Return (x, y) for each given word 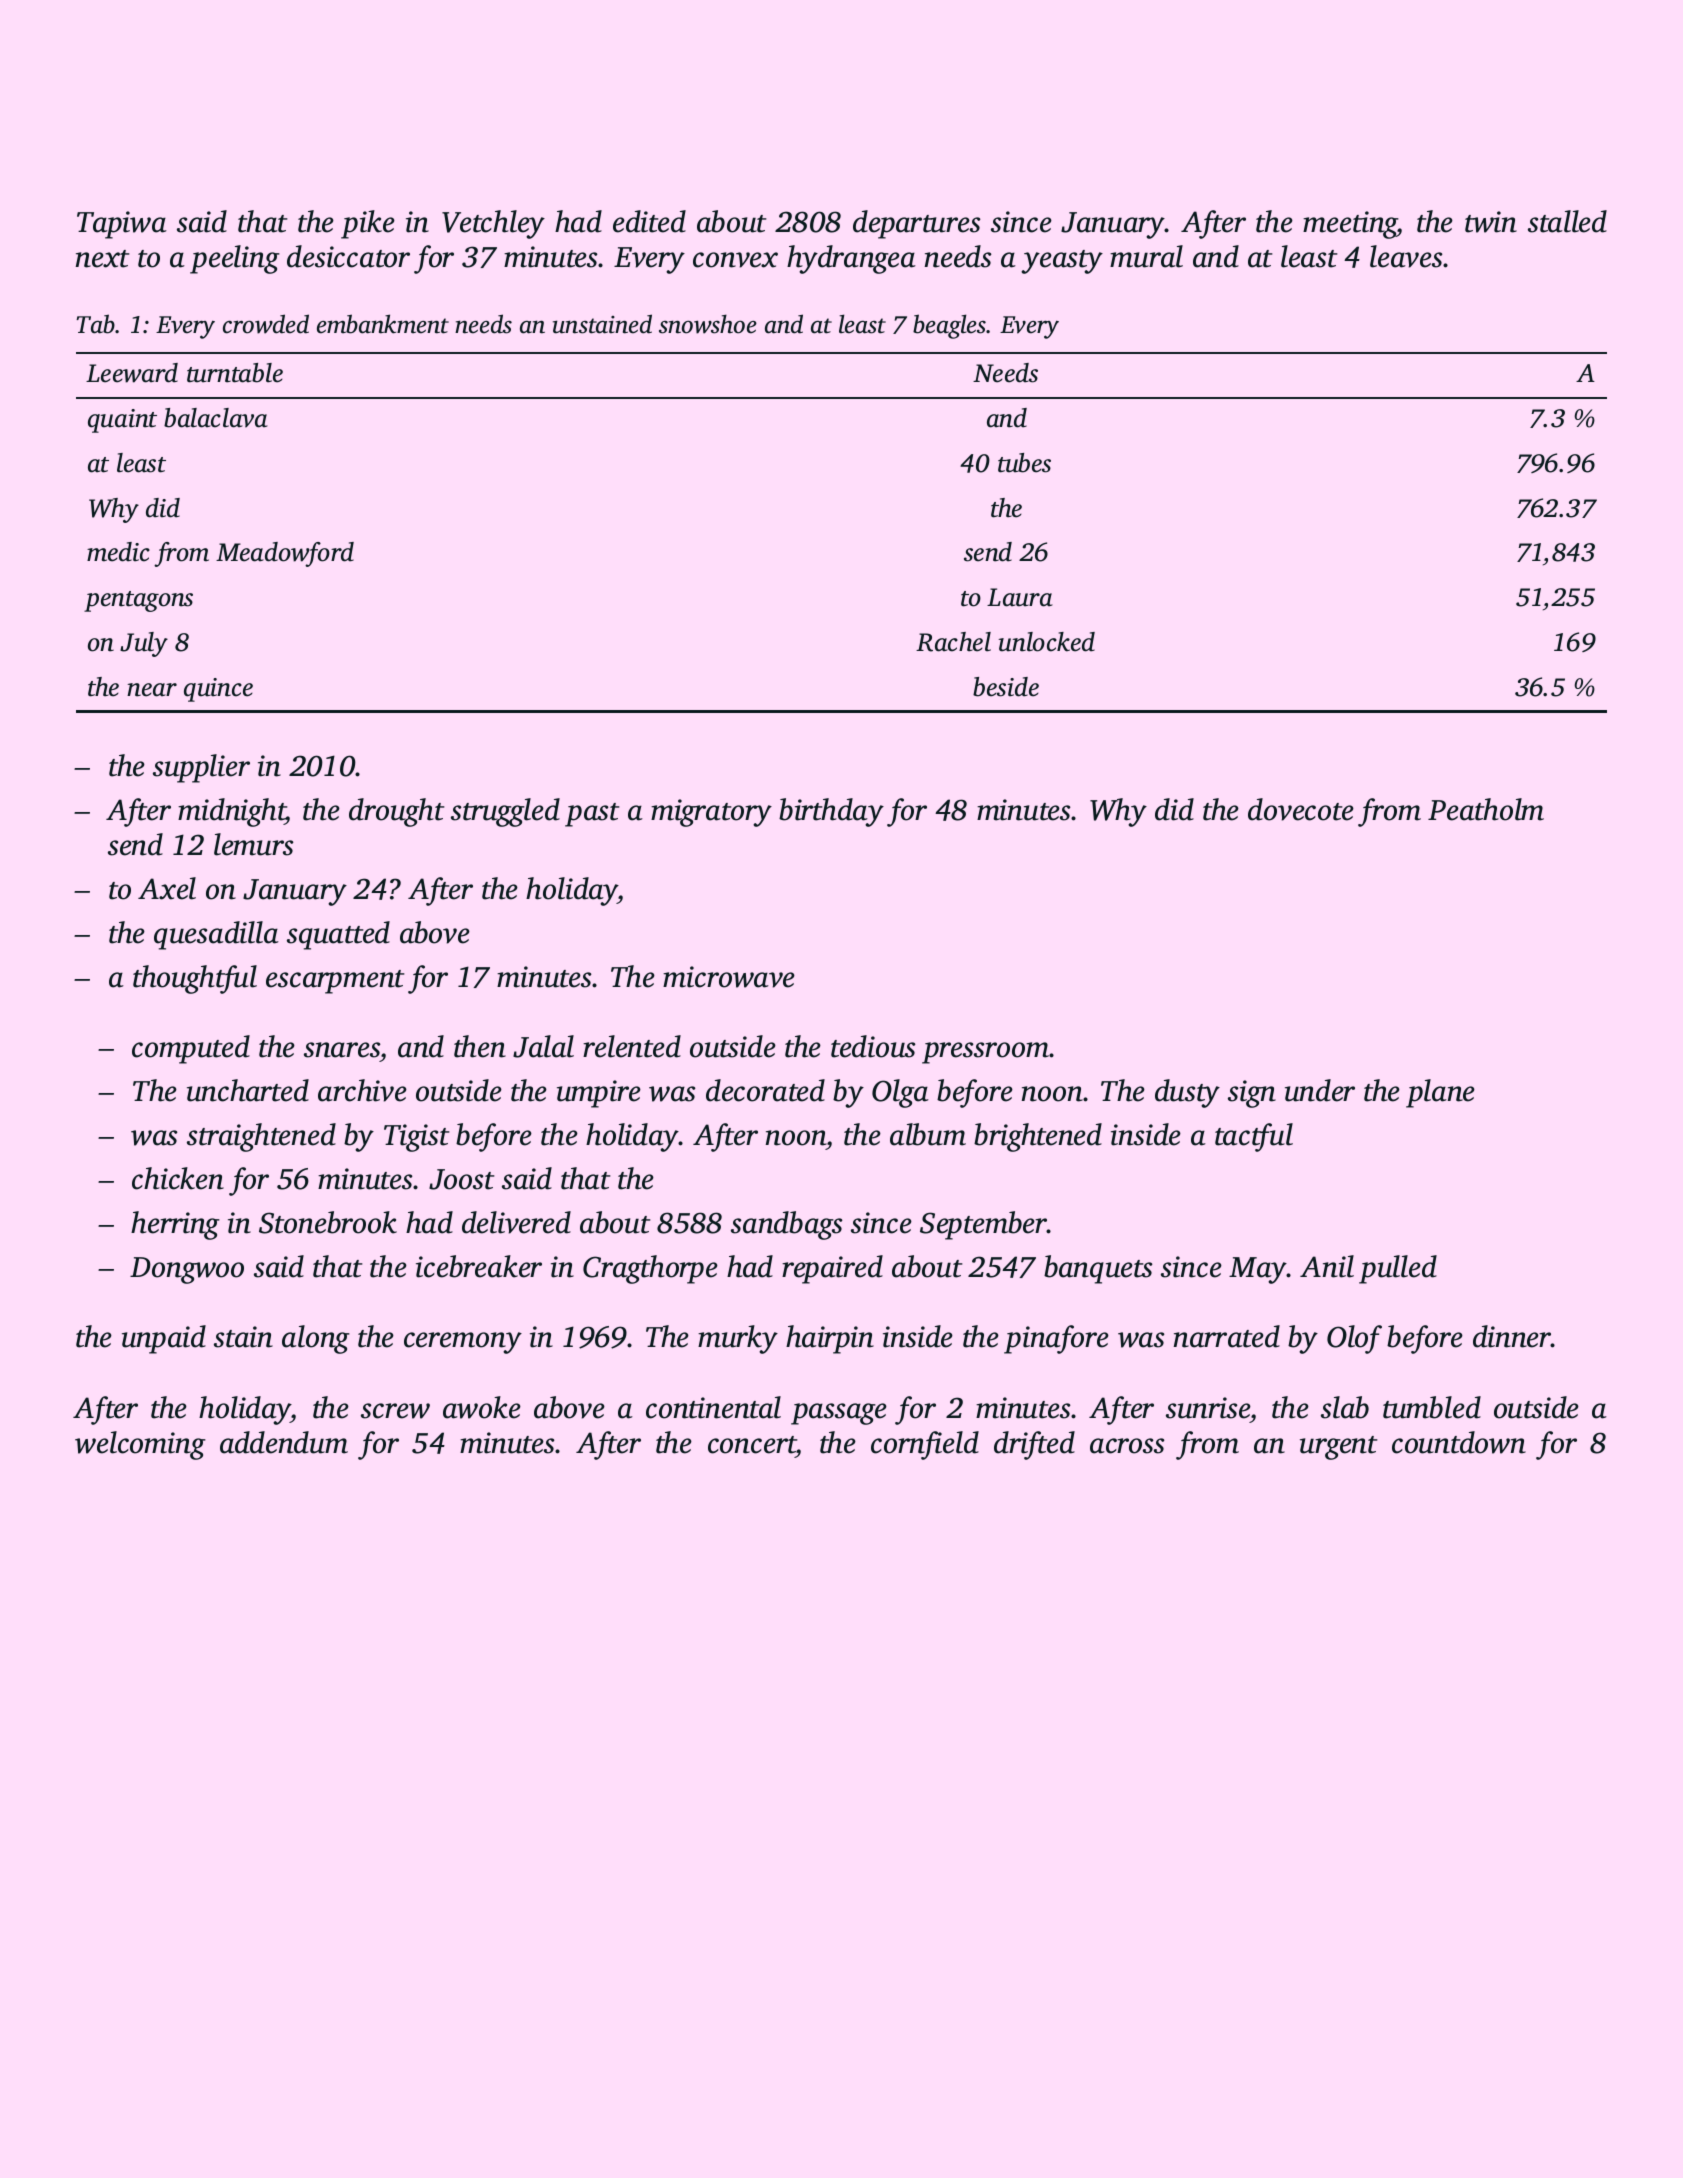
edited (649, 221)
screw (395, 1411)
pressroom (986, 1053)
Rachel (953, 642)
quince (218, 690)
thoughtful (195, 979)
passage (839, 1414)
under (1320, 1090)
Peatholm (1486, 809)
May (1258, 1270)
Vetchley (493, 224)
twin (1491, 222)
